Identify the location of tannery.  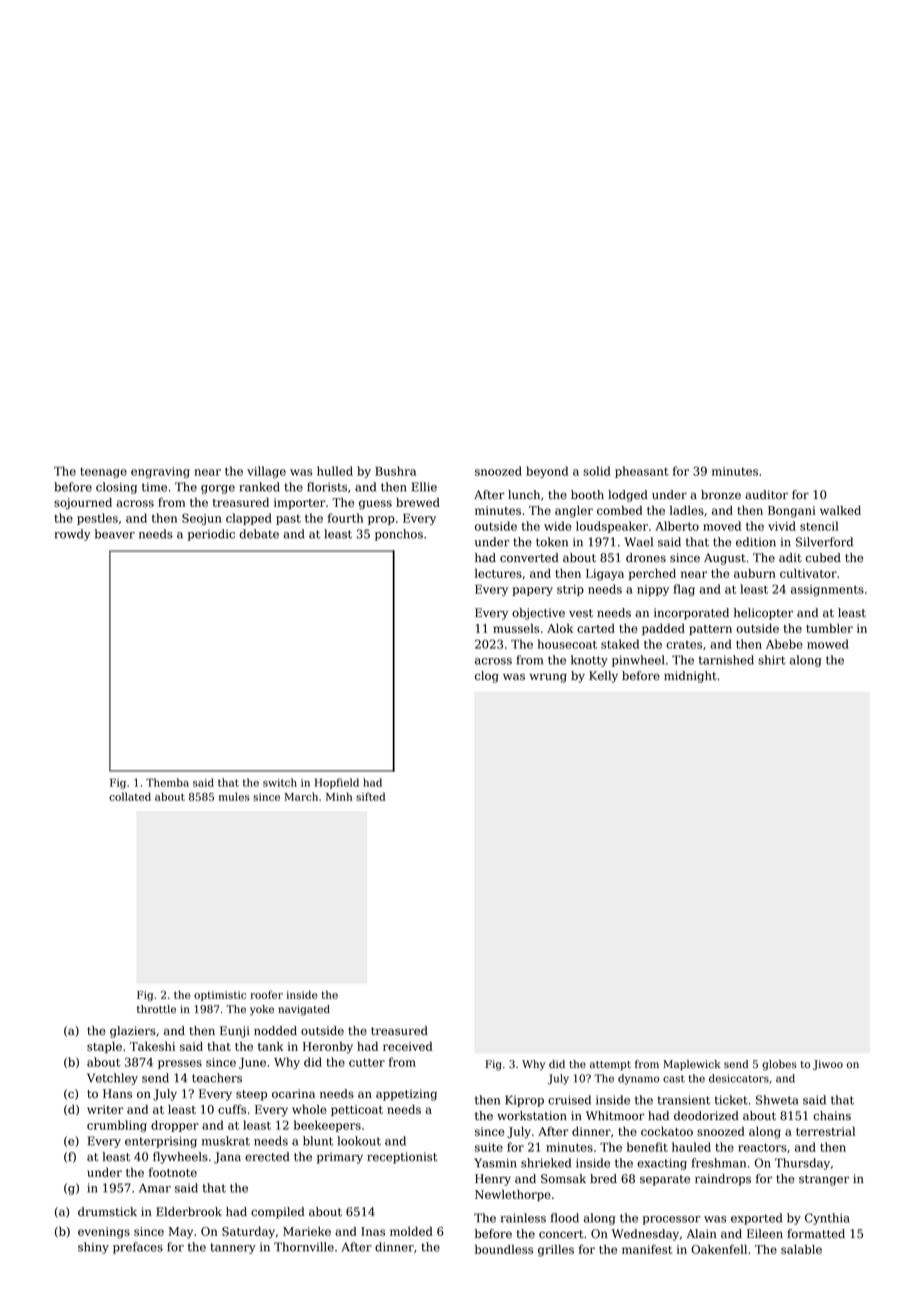
(233, 1248).
